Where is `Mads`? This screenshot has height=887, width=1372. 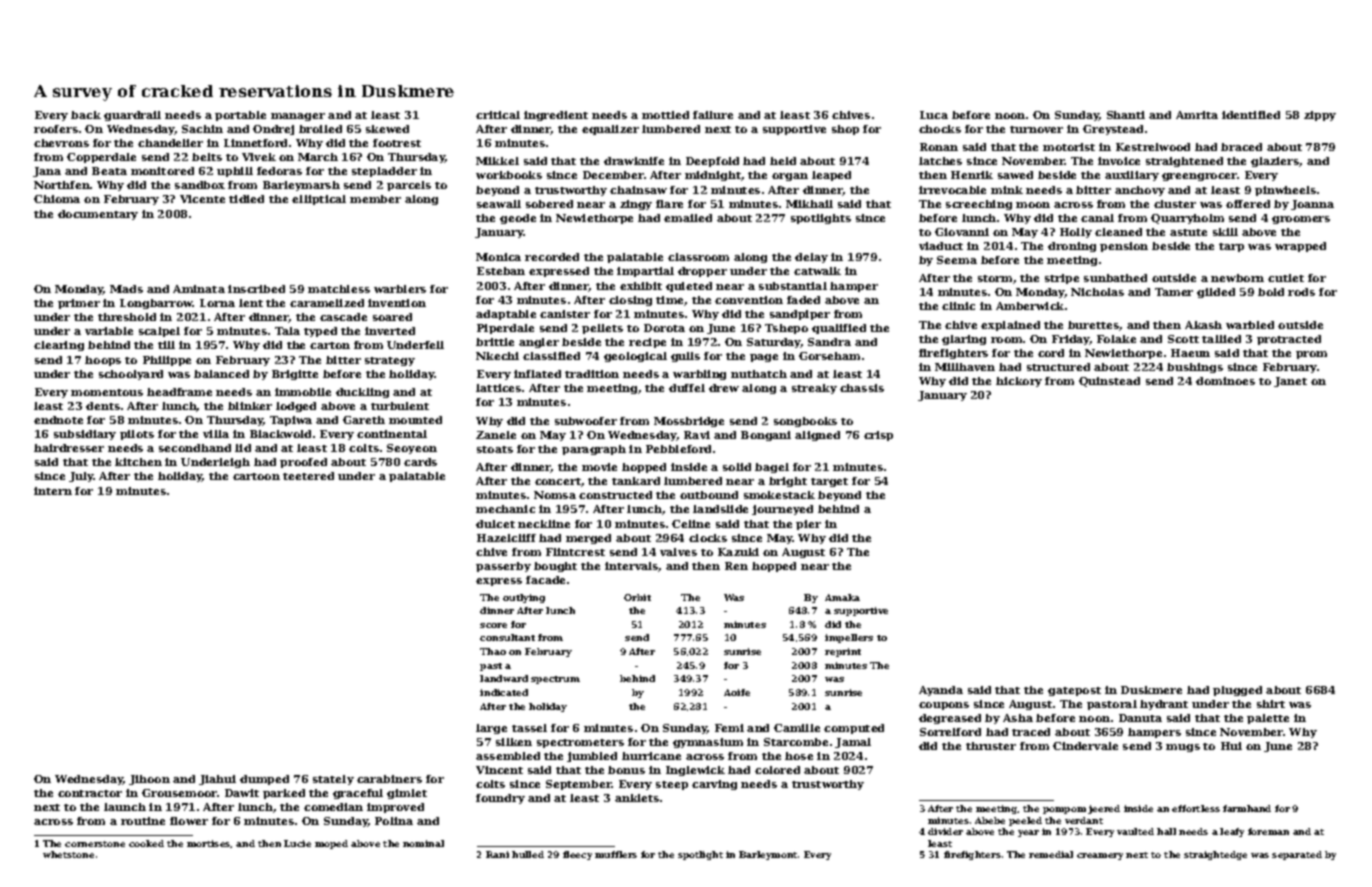 Mads is located at coordinates (126, 289).
